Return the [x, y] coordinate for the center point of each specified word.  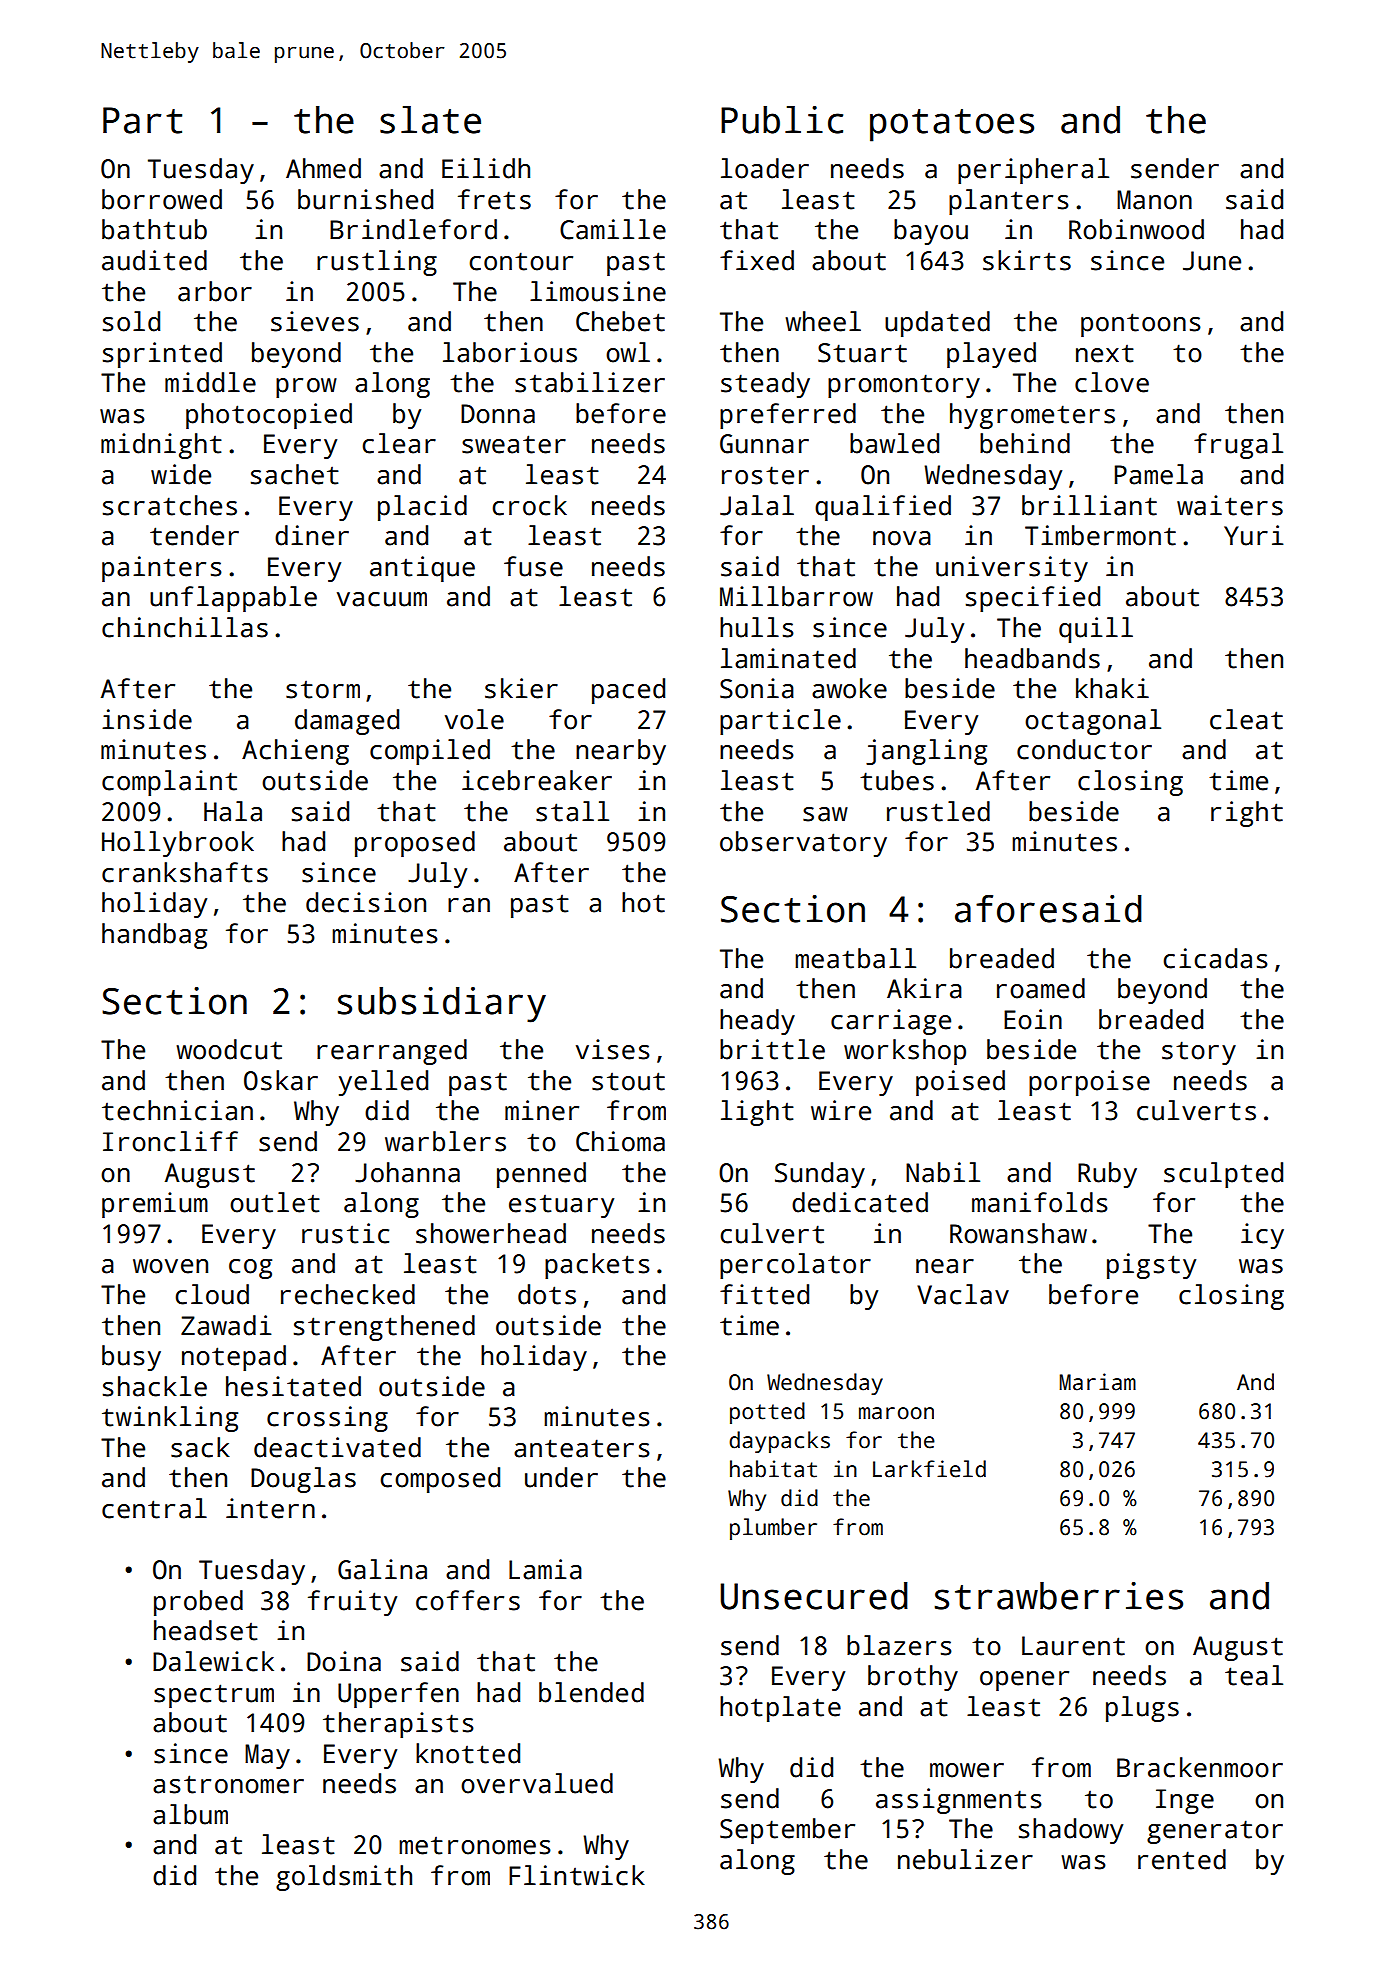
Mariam [1098, 1382]
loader [765, 168]
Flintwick [577, 1875]
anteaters [582, 1448]
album [190, 1814]
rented [1182, 1859]
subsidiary [442, 1005]
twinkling [170, 1419]
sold [131, 321]
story [1199, 1053]
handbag [154, 936]
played [991, 355]
